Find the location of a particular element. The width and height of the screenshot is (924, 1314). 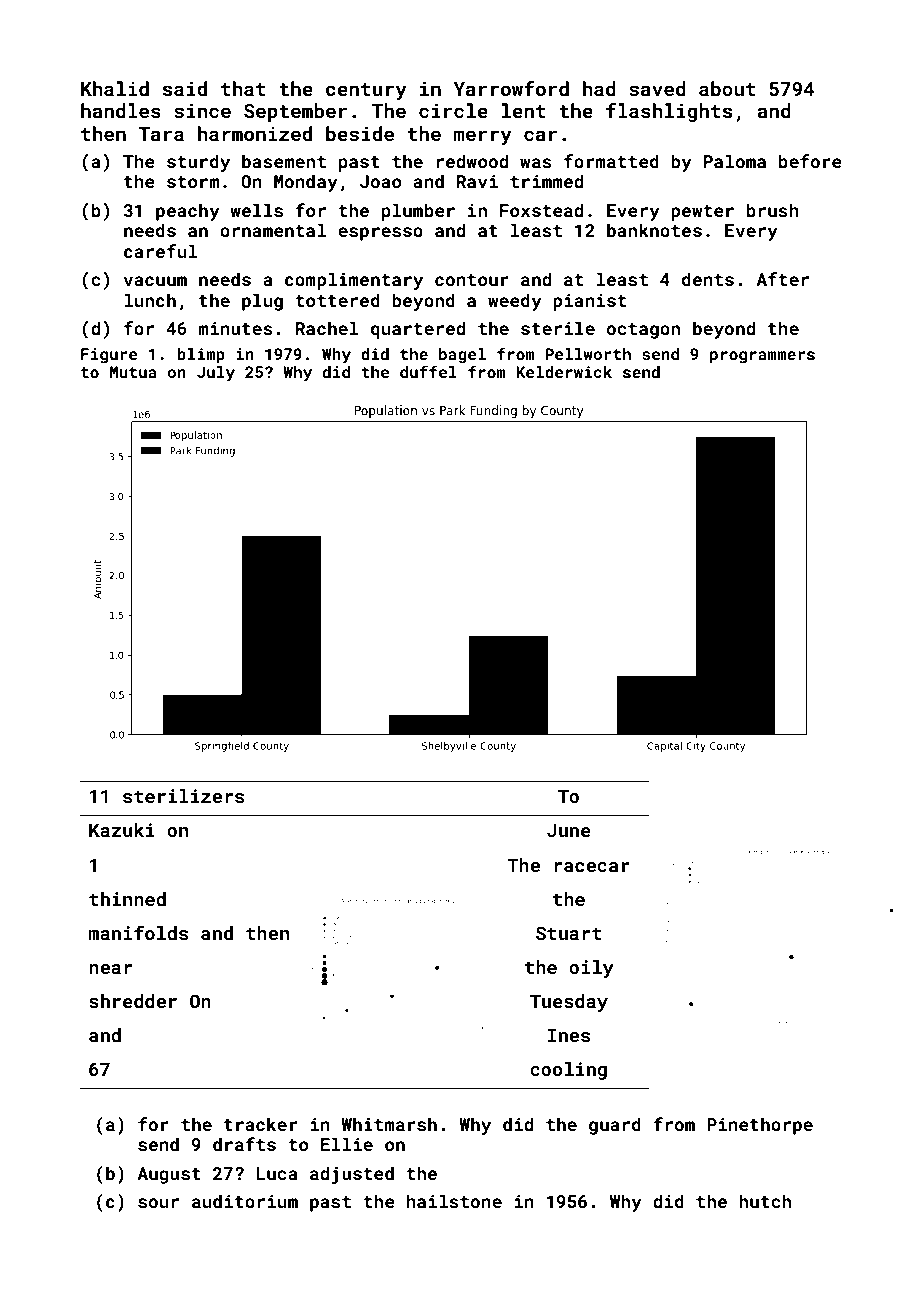

programmers is located at coordinates (762, 357).
